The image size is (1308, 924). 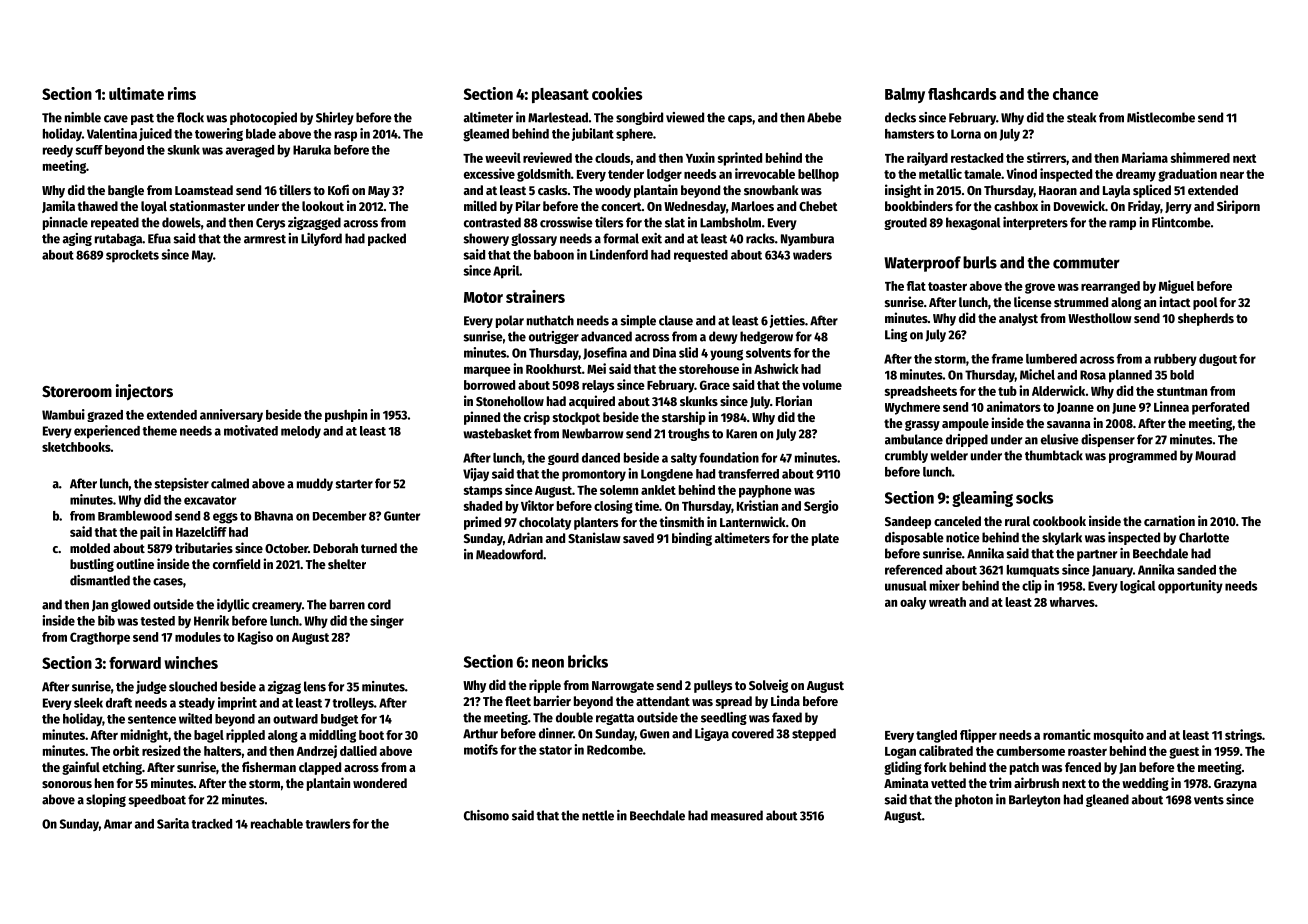 What do you see at coordinates (1054, 455) in the page?
I see `thumbtack` at bounding box center [1054, 455].
